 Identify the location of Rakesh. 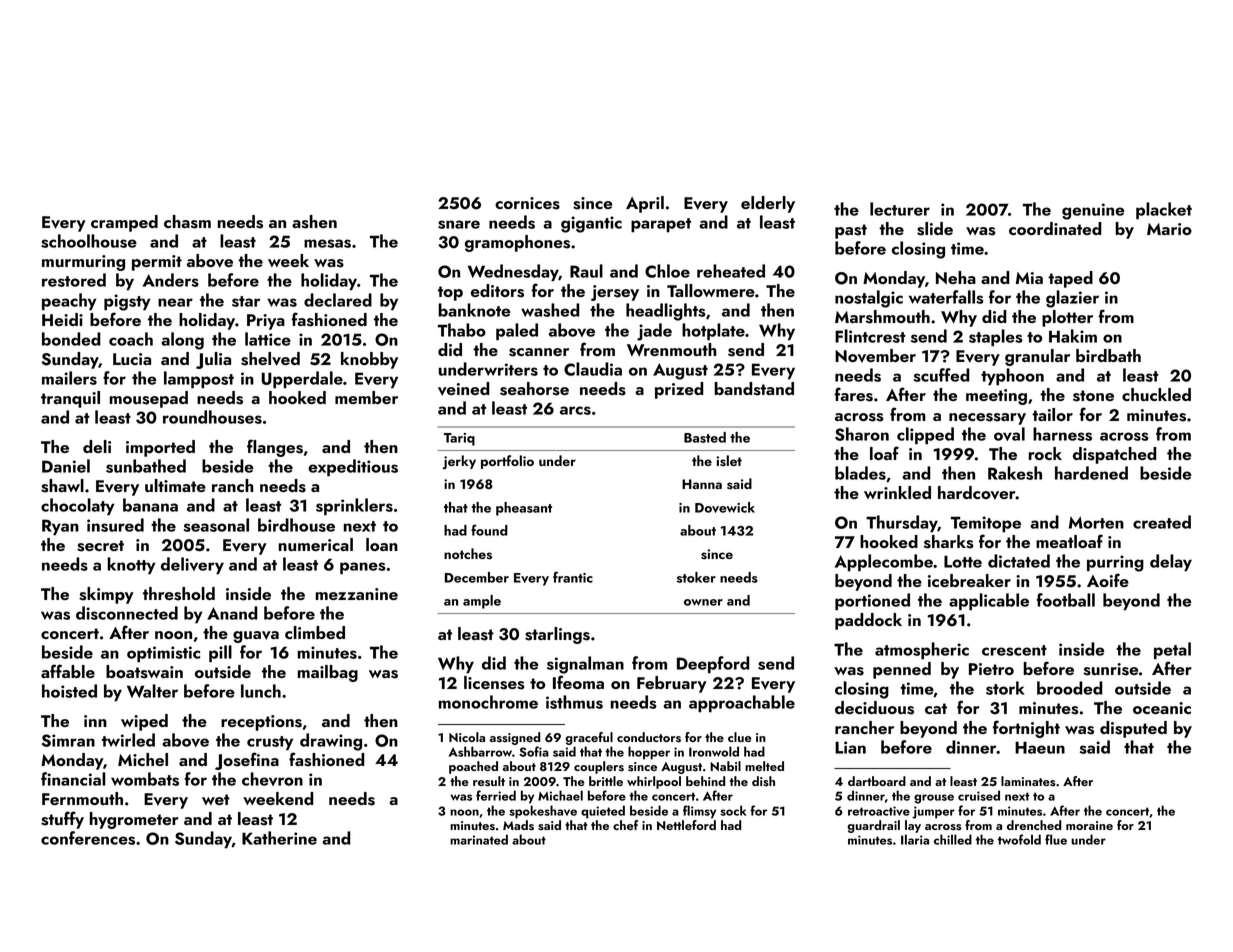
(1015, 473).
